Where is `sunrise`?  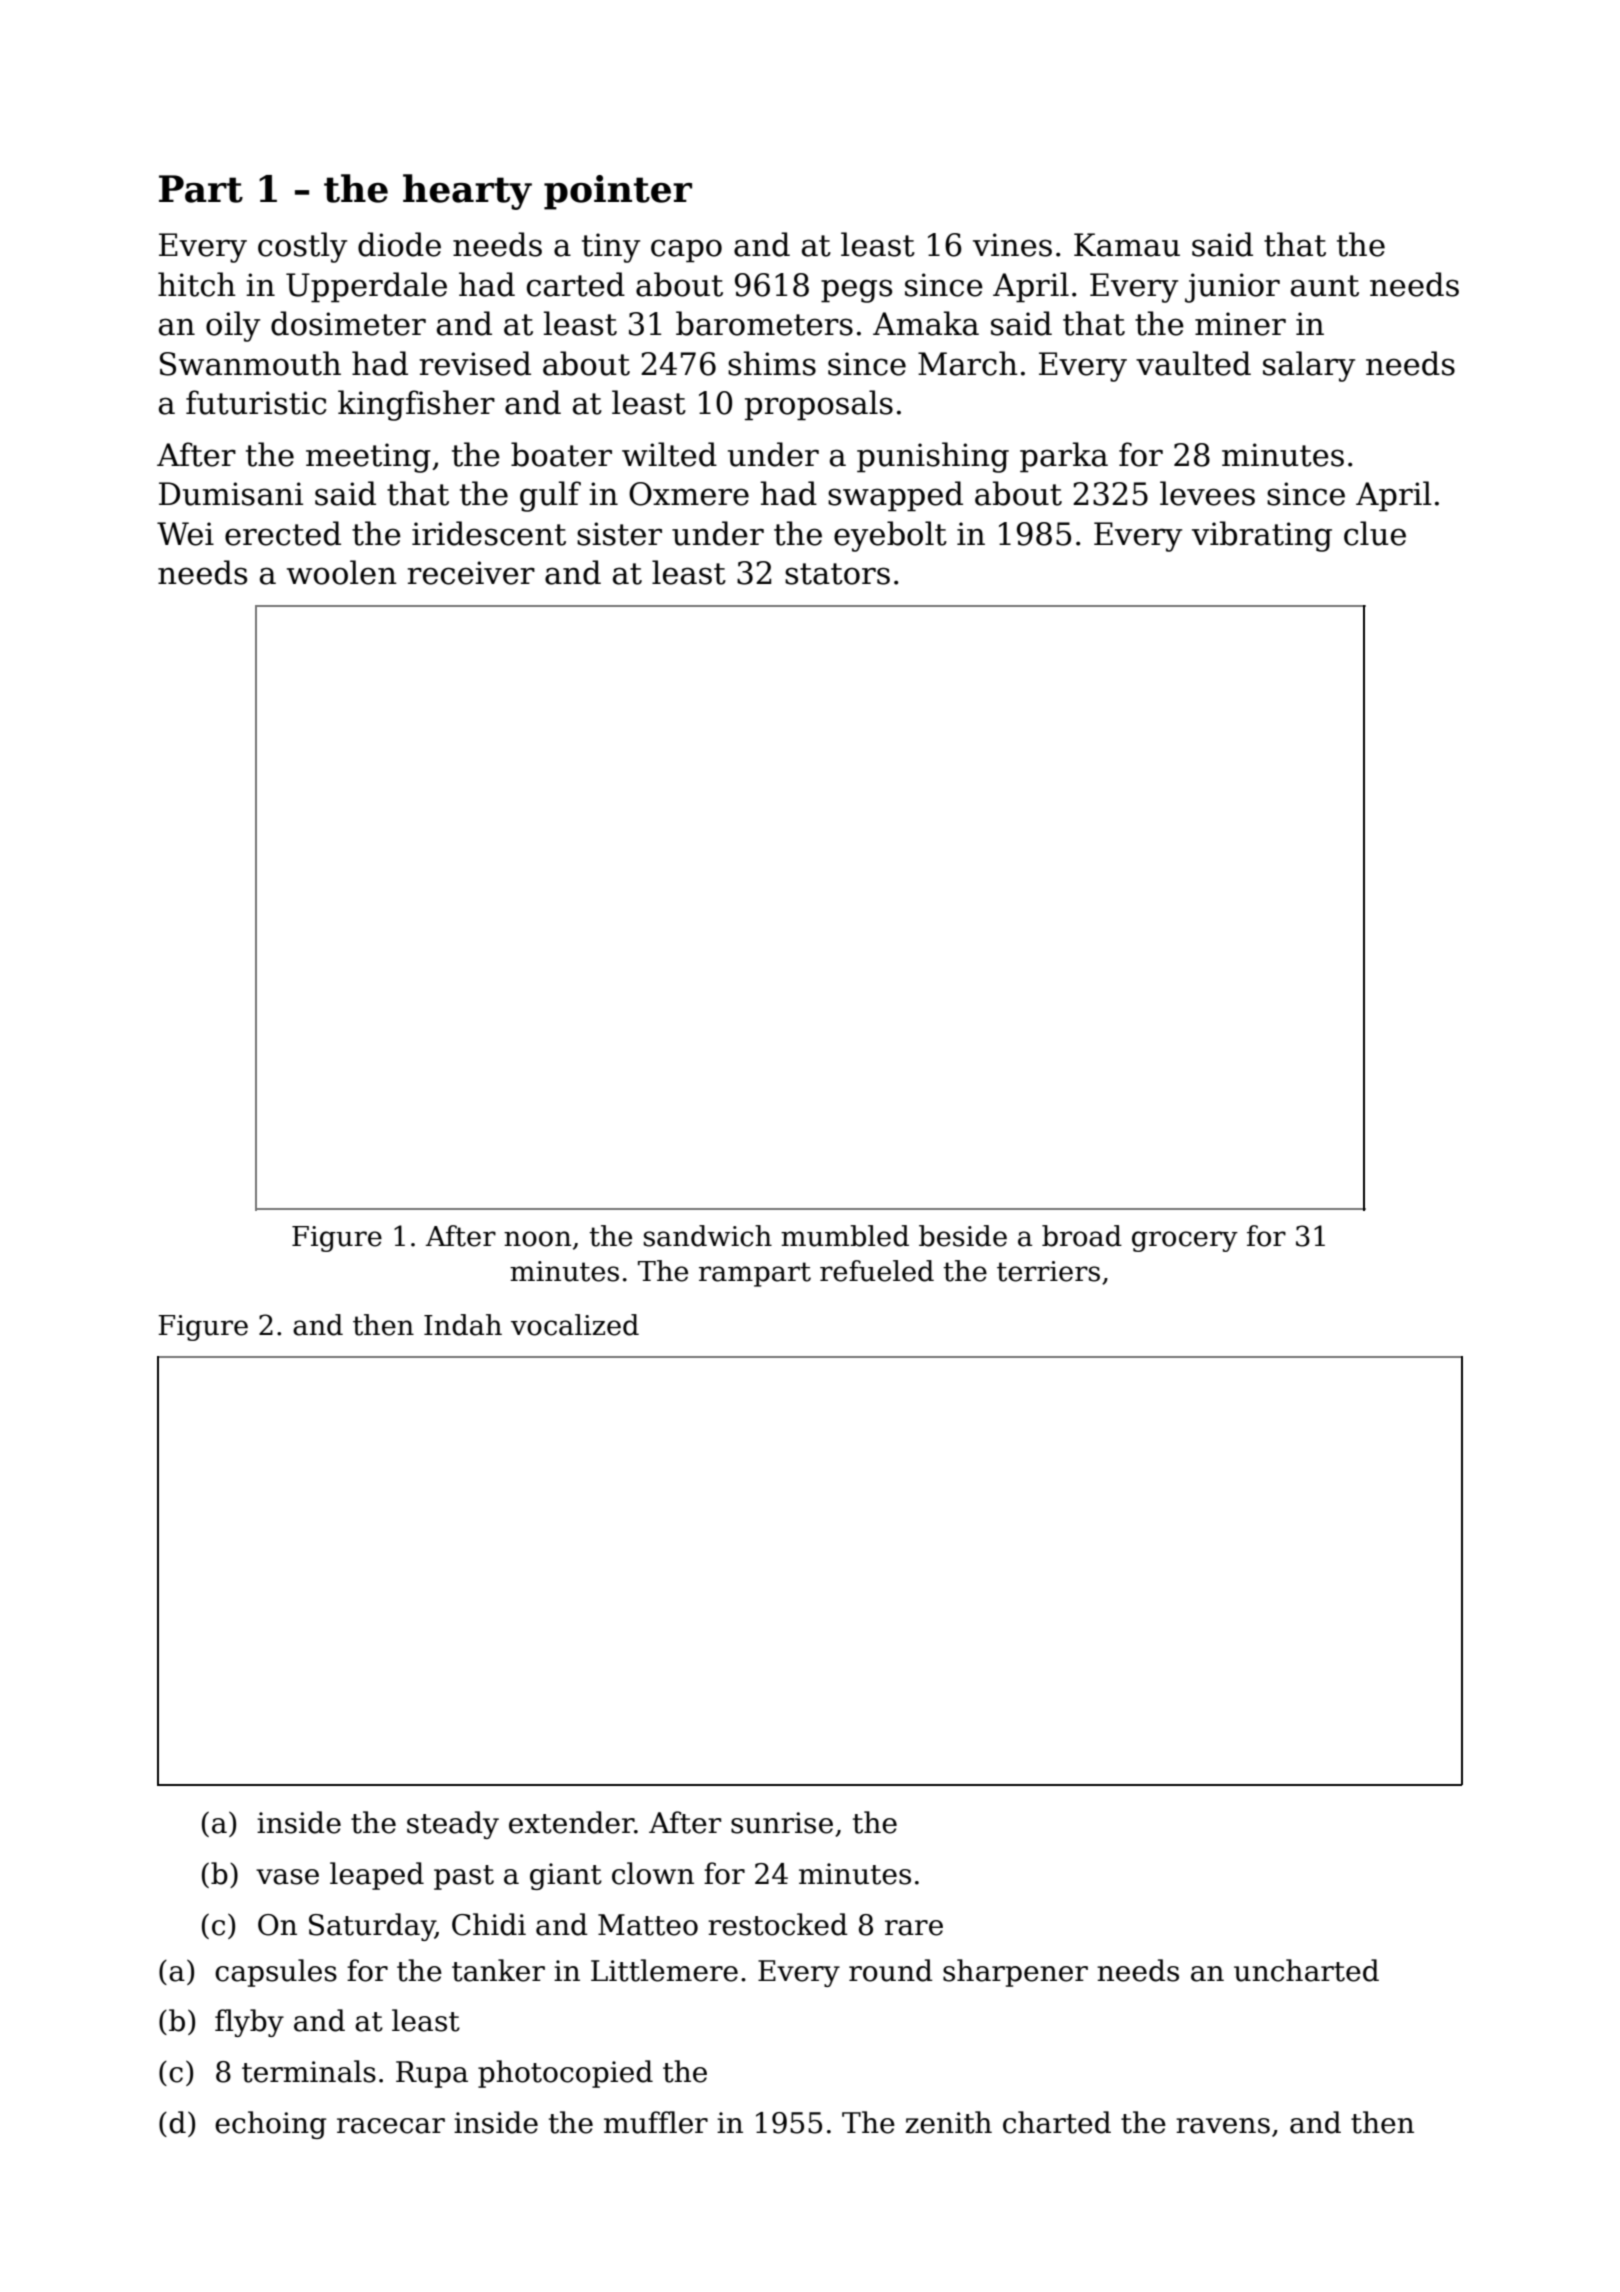 sunrise is located at coordinates (782, 1823).
